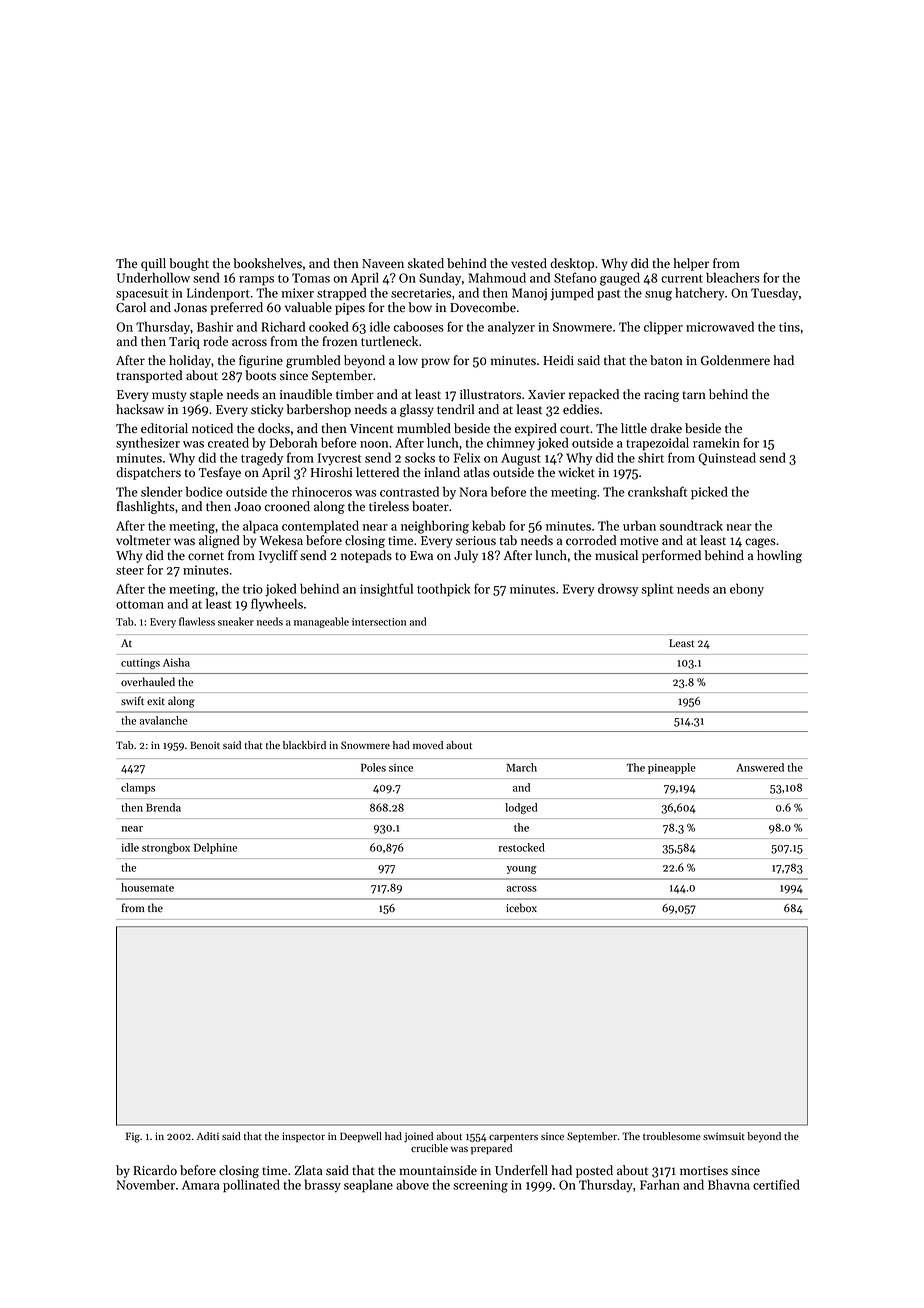 The height and width of the document is (1308, 924). Describe the element at coordinates (657, 590) in the document. I see `splint` at that location.
